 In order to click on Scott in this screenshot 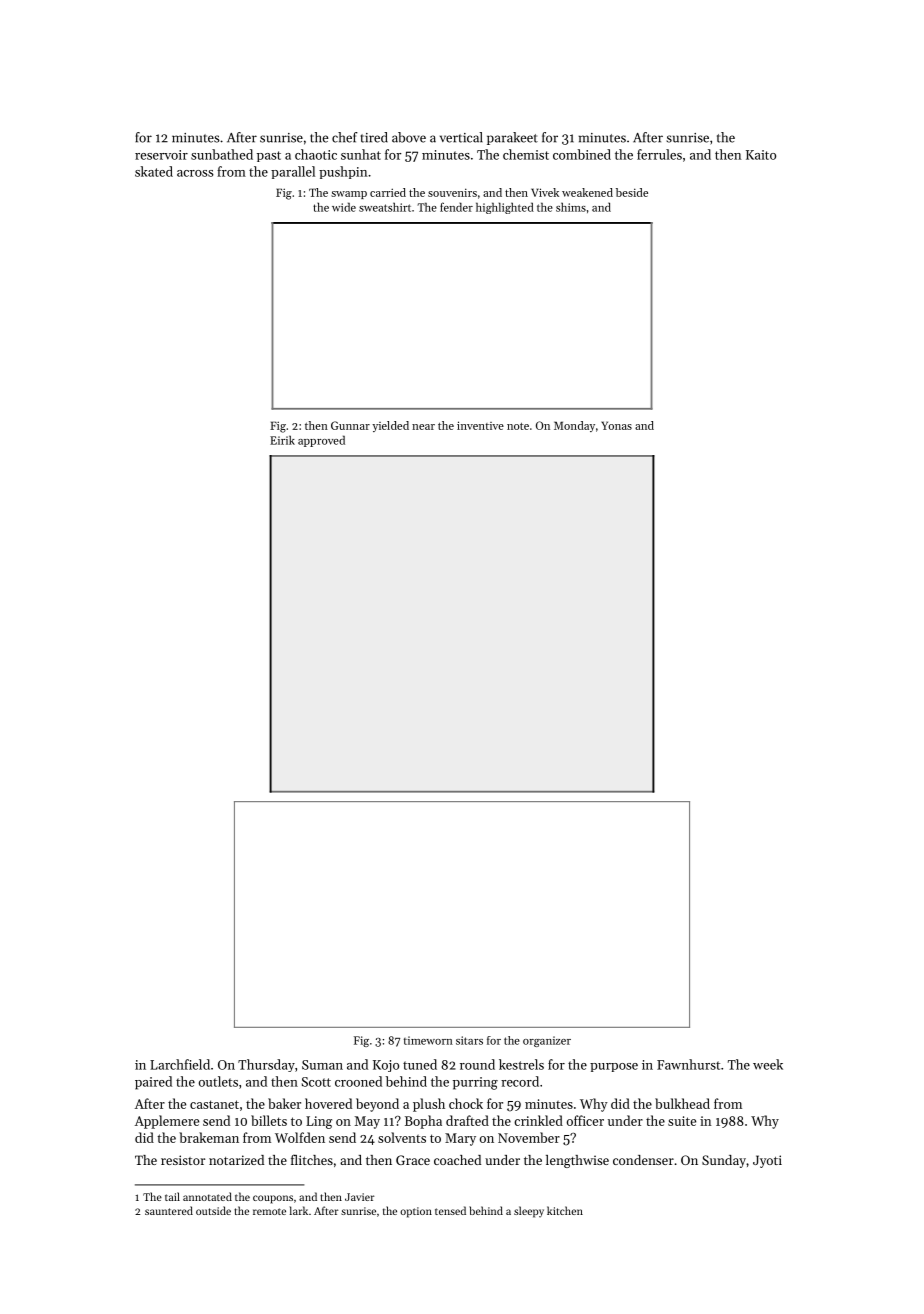, I will do `click(316, 1082)`.
